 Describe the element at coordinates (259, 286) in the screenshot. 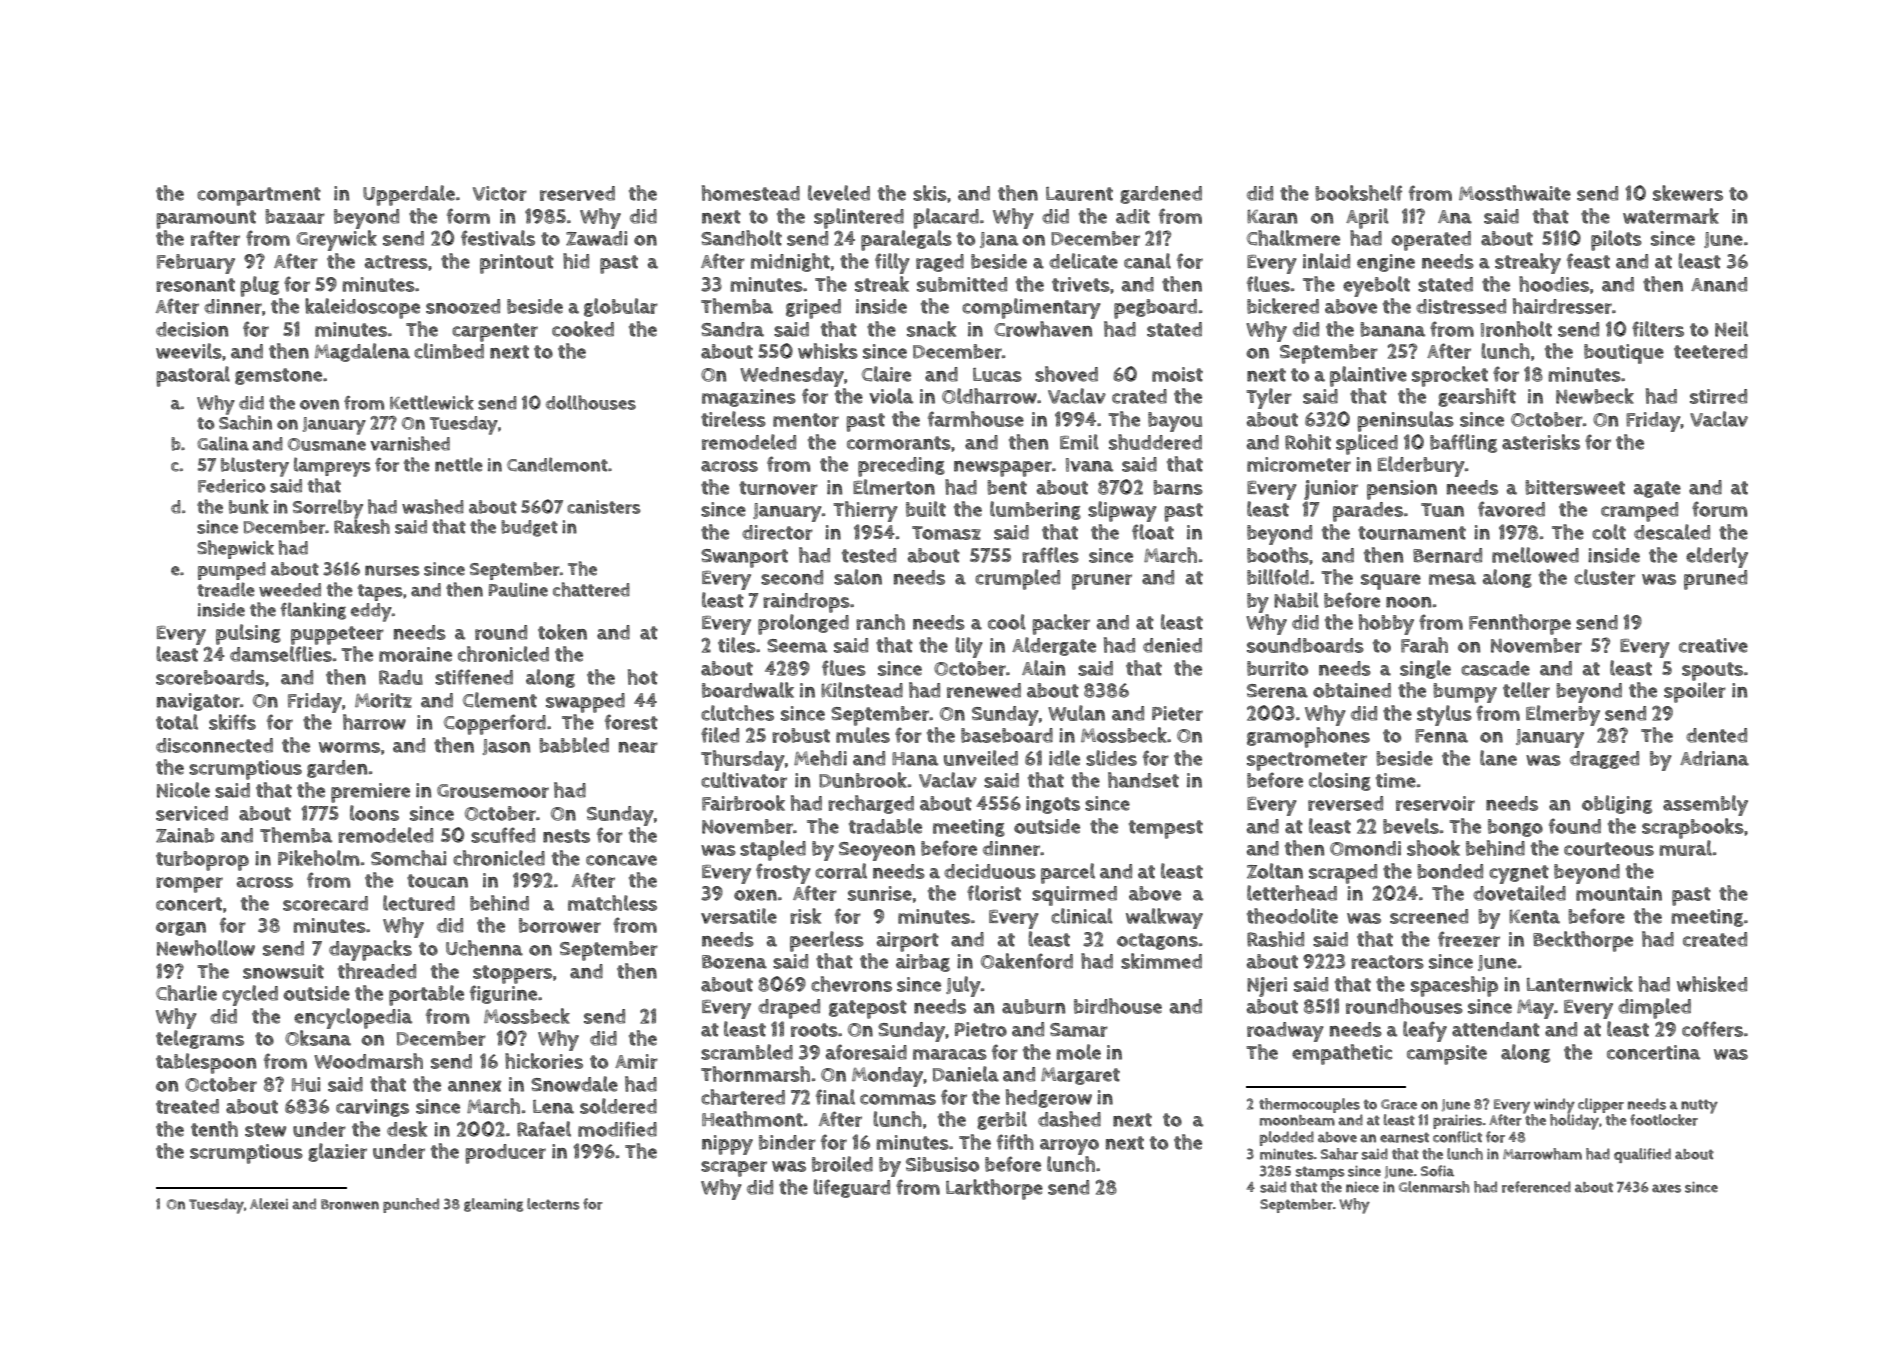

I see `plug` at that location.
